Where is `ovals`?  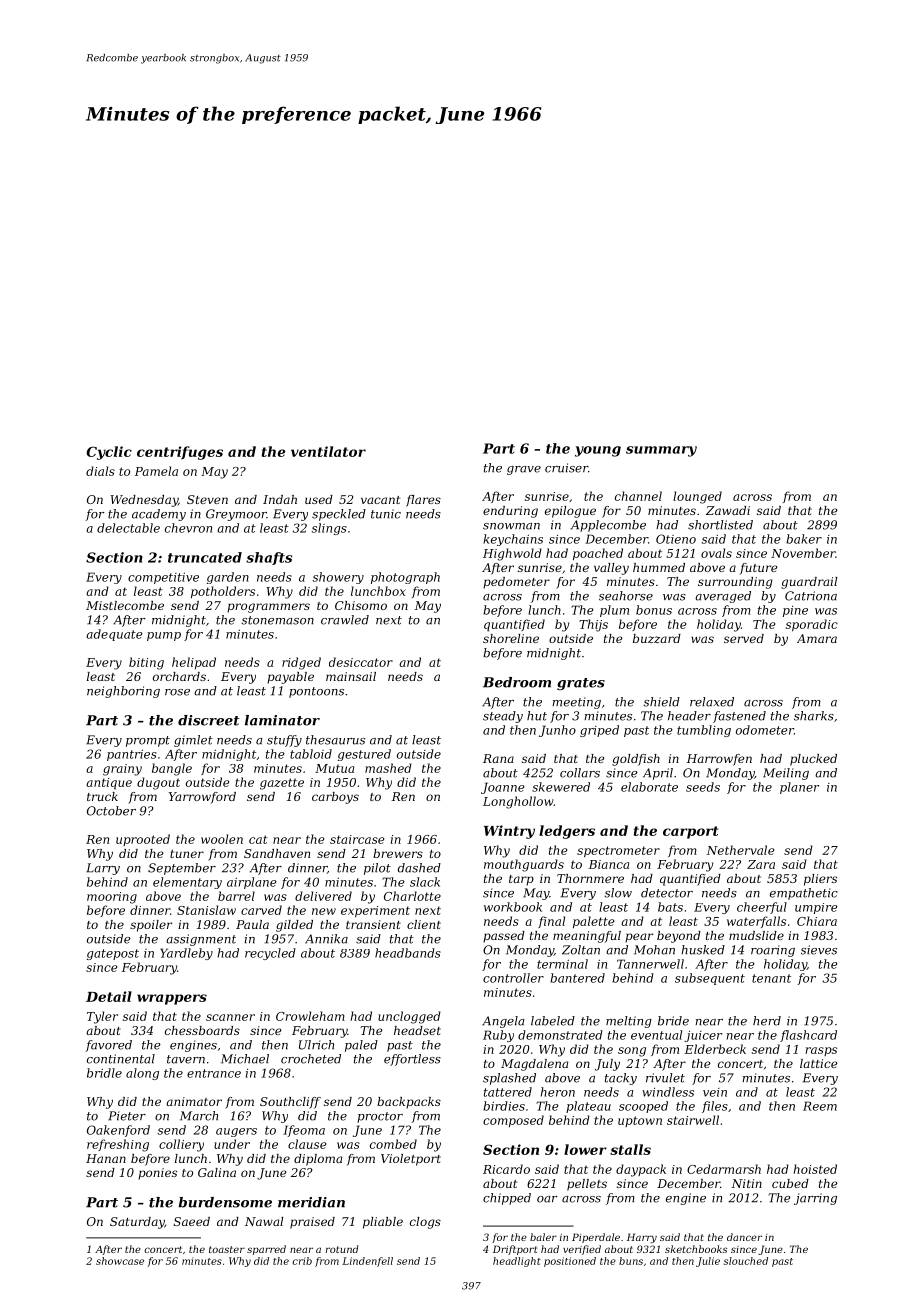 ovals is located at coordinates (716, 553).
